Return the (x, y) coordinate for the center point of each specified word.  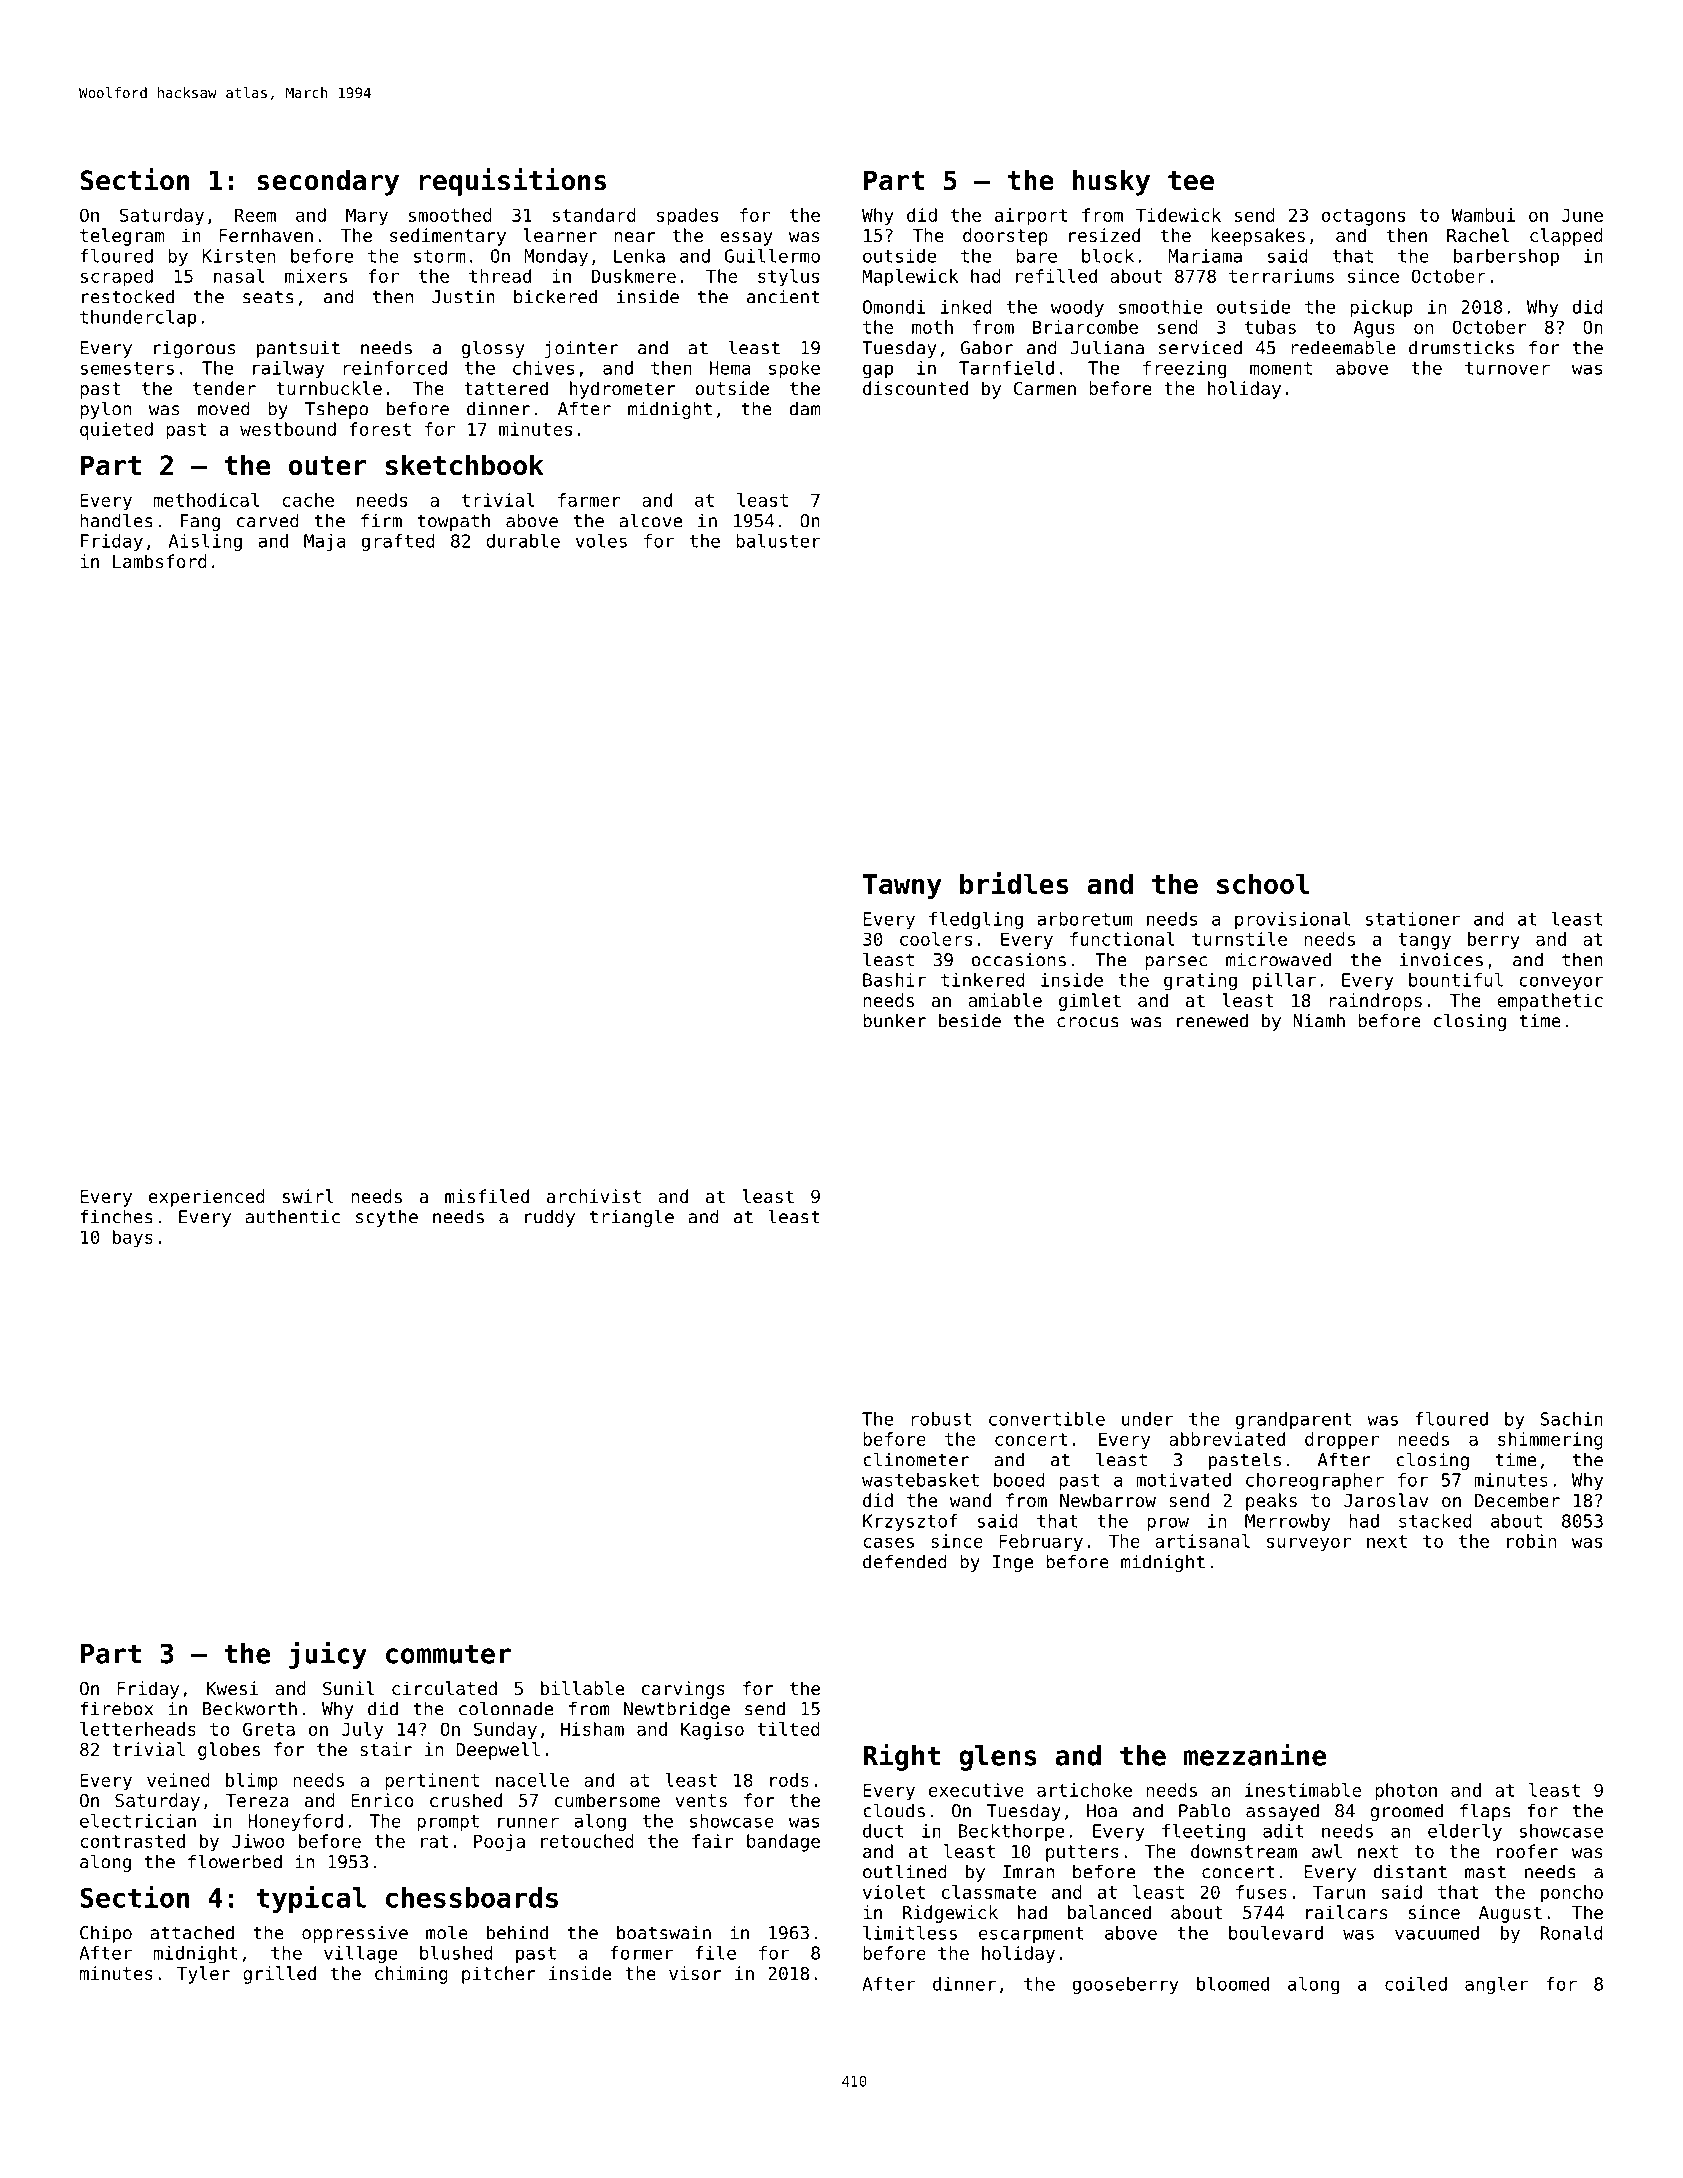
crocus (1088, 1022)
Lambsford (160, 561)
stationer (1413, 919)
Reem (255, 215)
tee (1191, 181)
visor (695, 1973)
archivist (594, 1196)
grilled (279, 1975)
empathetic (1550, 1002)
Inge (1013, 1563)
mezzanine (1255, 1754)
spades (687, 217)
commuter (448, 1654)
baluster (778, 541)
